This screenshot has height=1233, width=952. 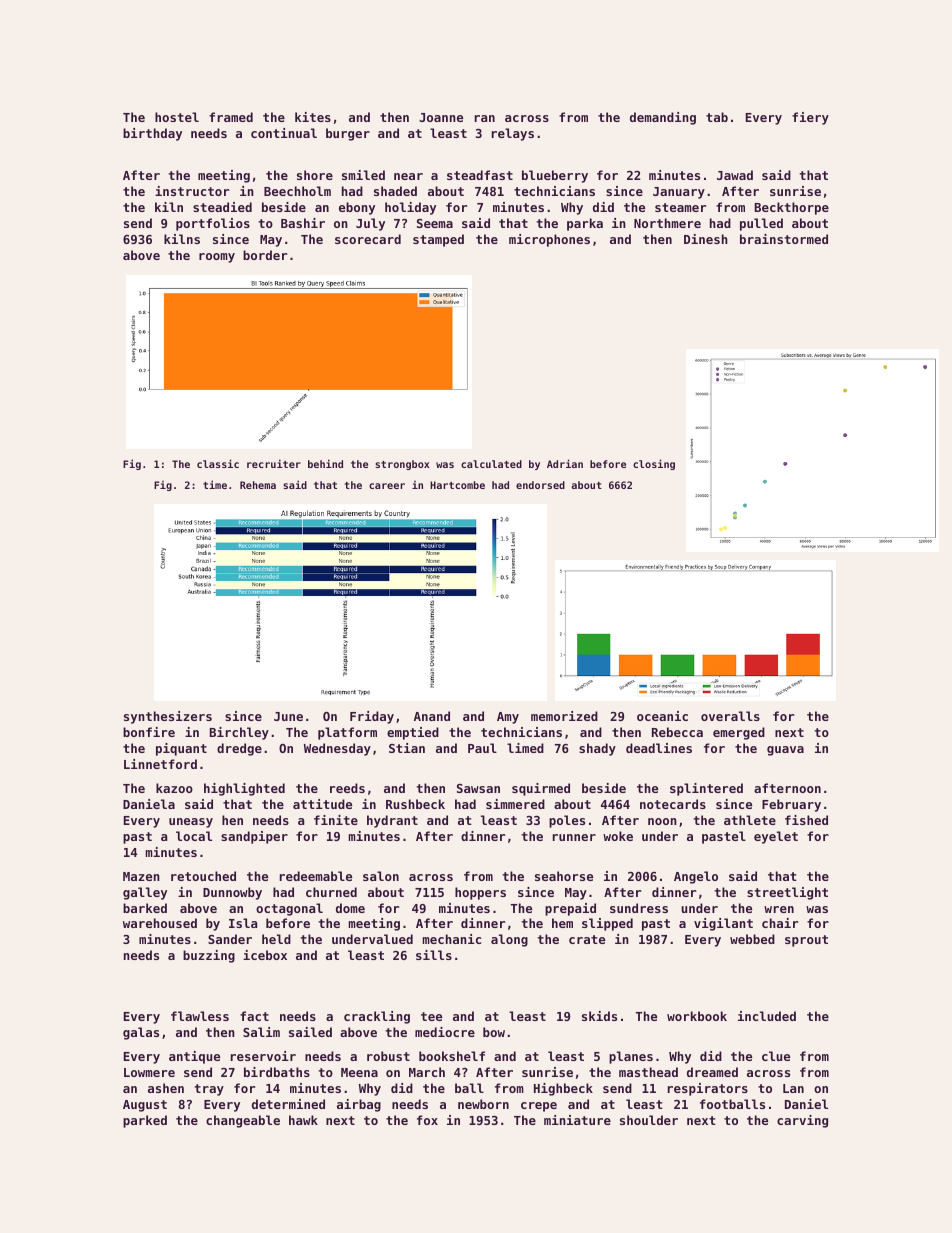 I want to click on overalls, so click(x=730, y=716).
